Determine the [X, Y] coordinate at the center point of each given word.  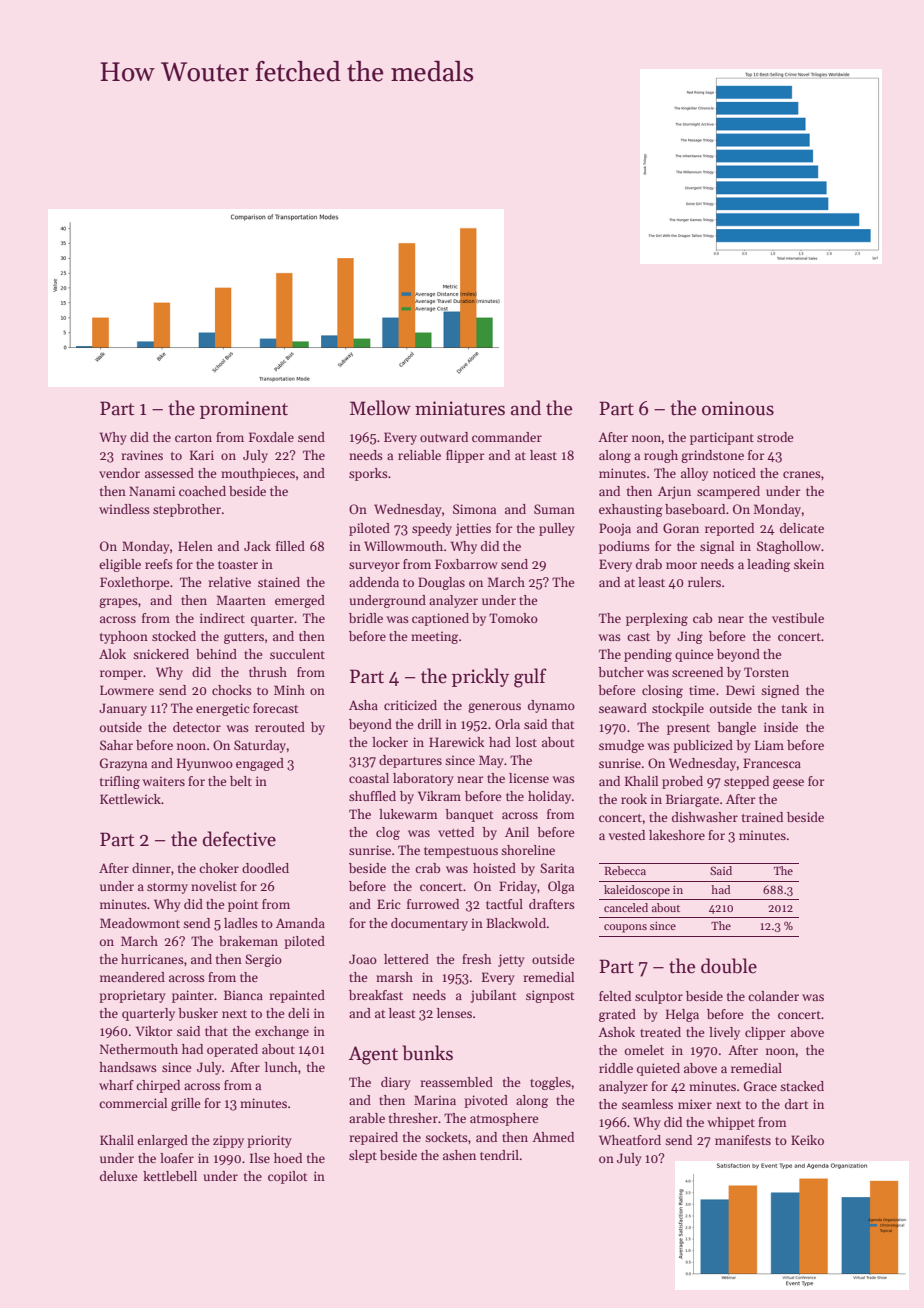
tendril [499, 1155]
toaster [238, 565]
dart [796, 1104]
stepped [746, 782]
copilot [287, 1177]
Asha [363, 705]
